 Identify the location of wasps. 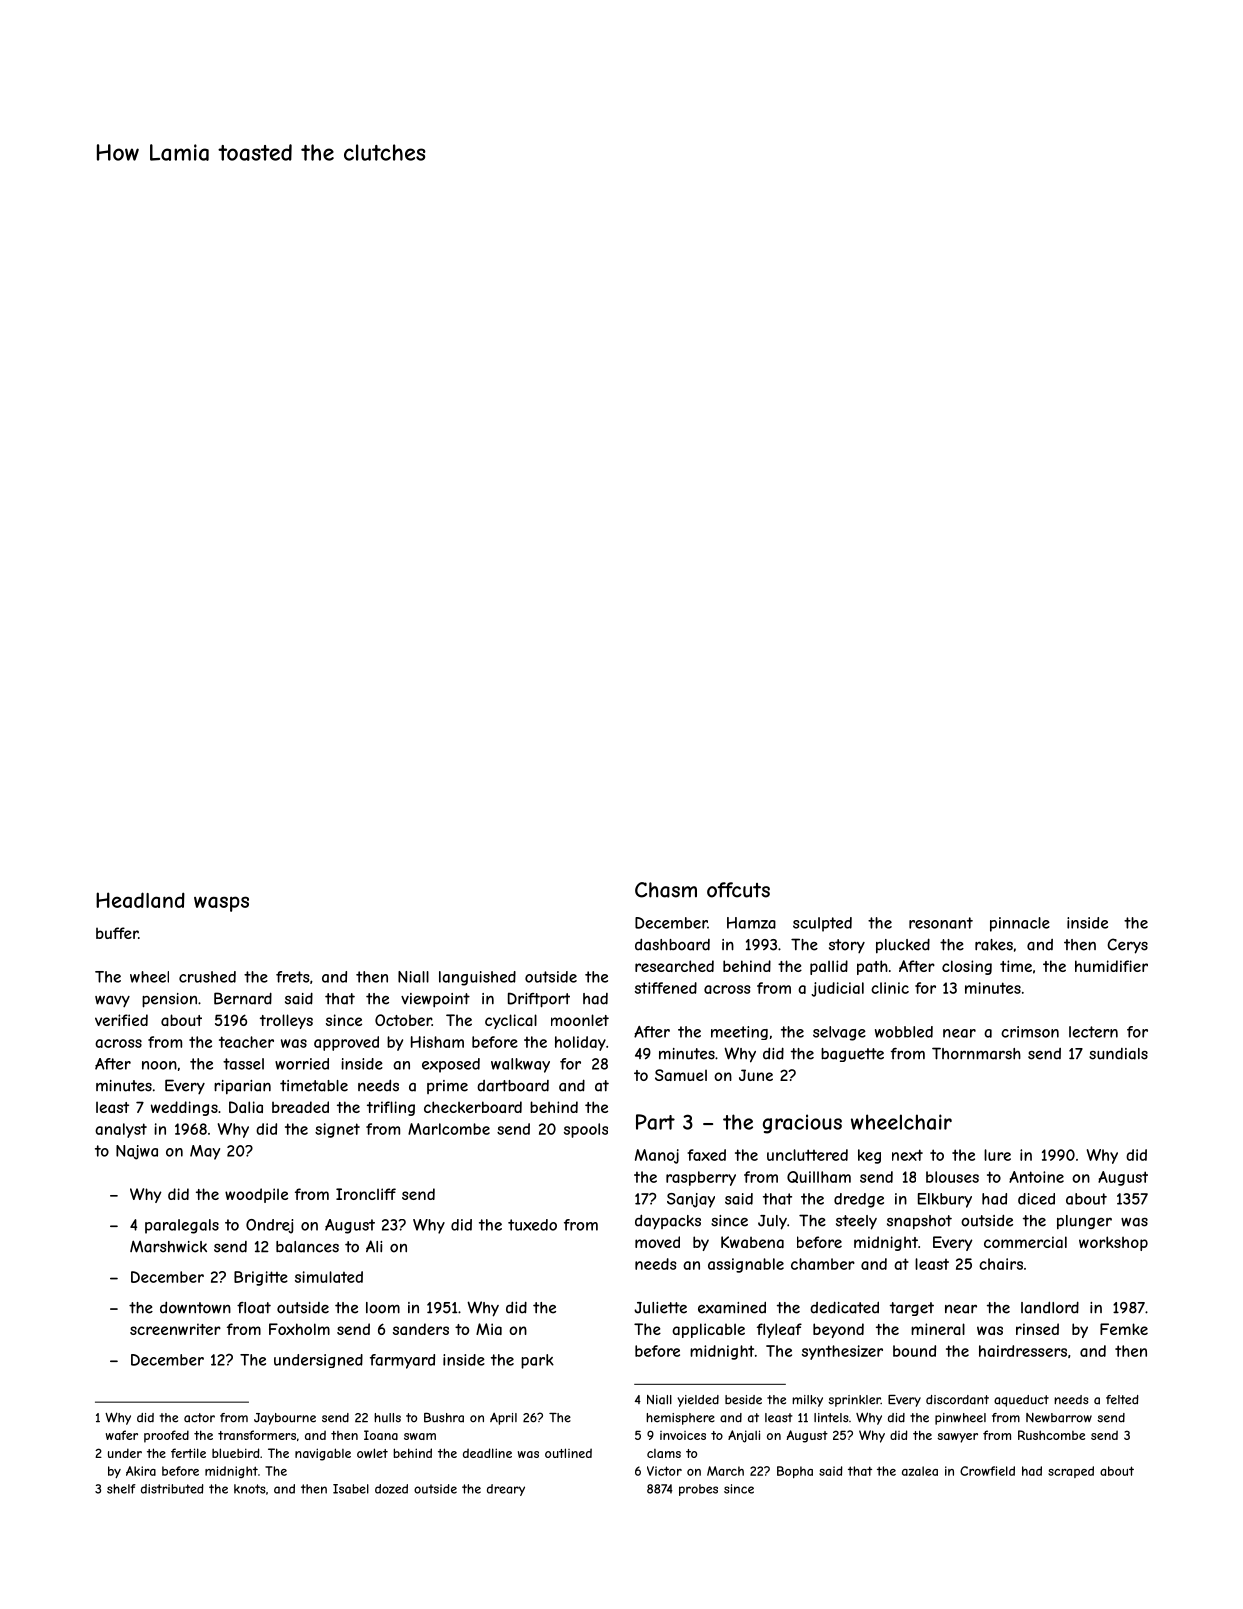
(221, 904).
